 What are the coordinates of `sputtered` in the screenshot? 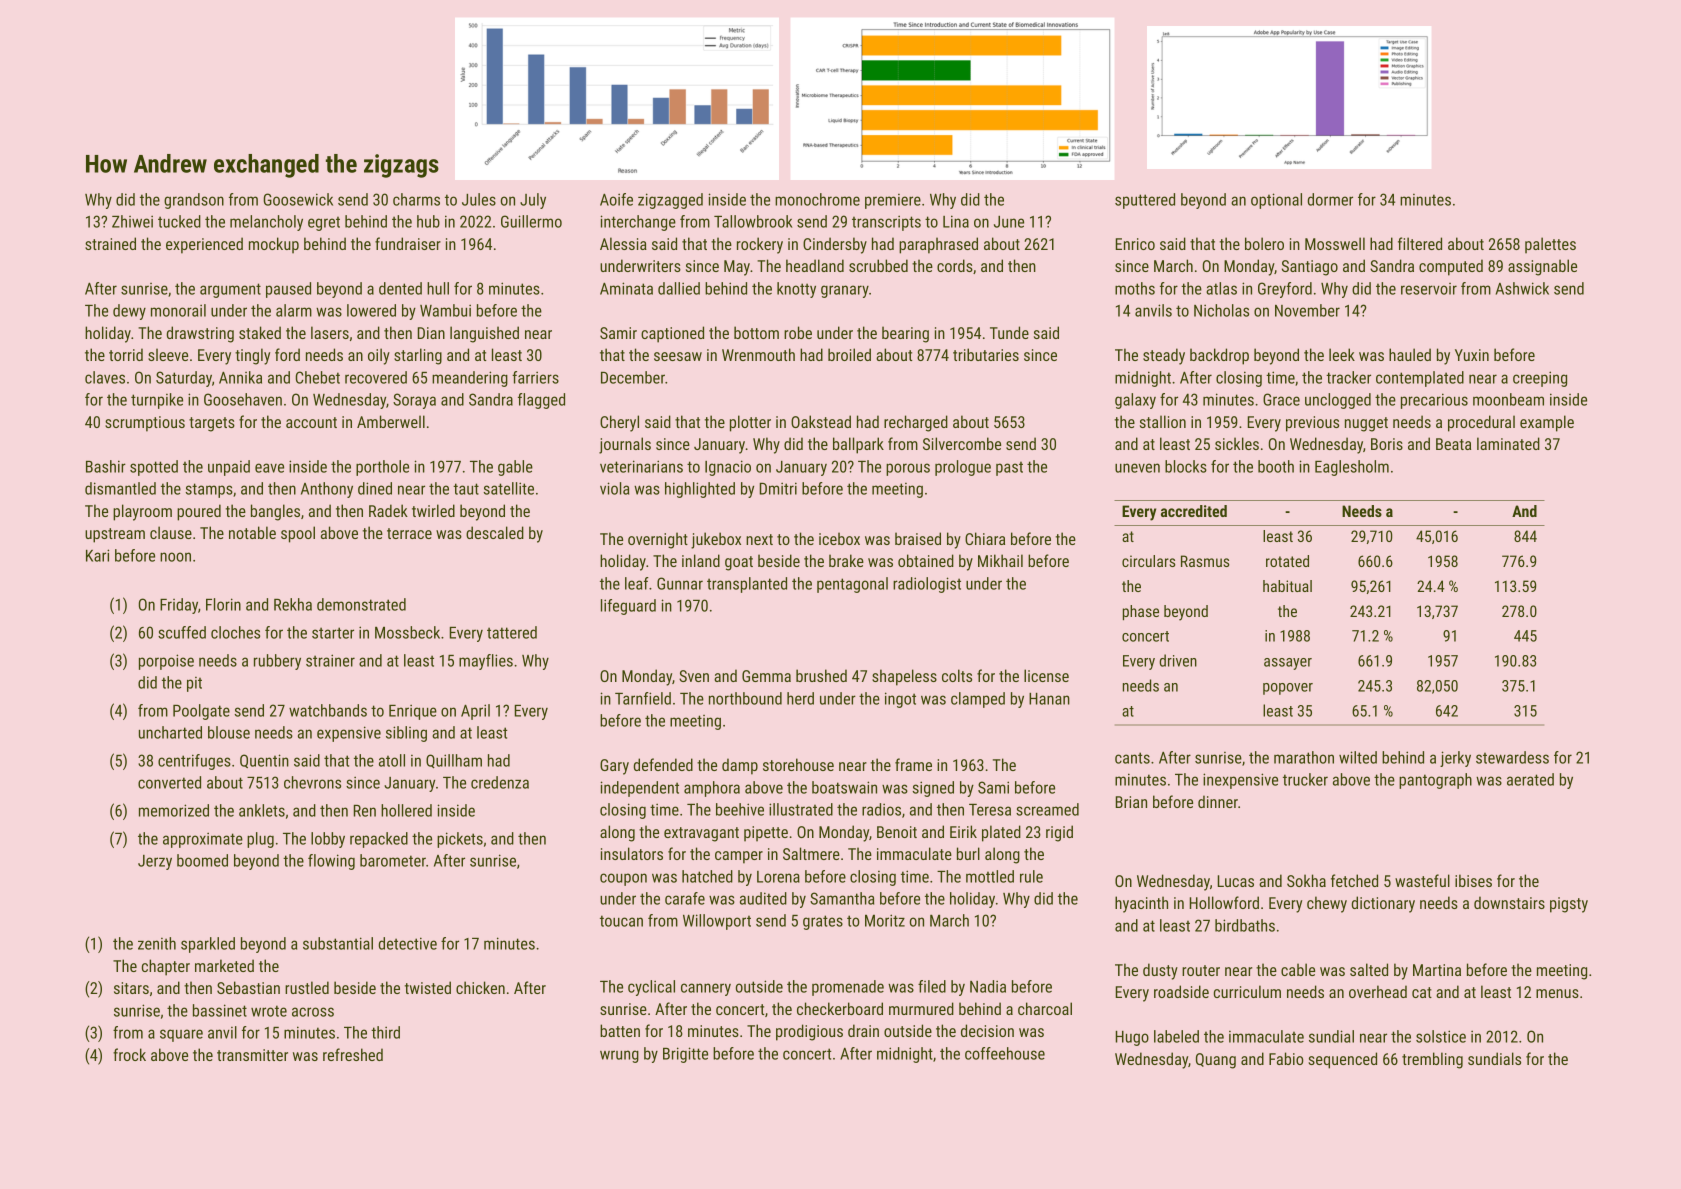 It's located at (1145, 201).
